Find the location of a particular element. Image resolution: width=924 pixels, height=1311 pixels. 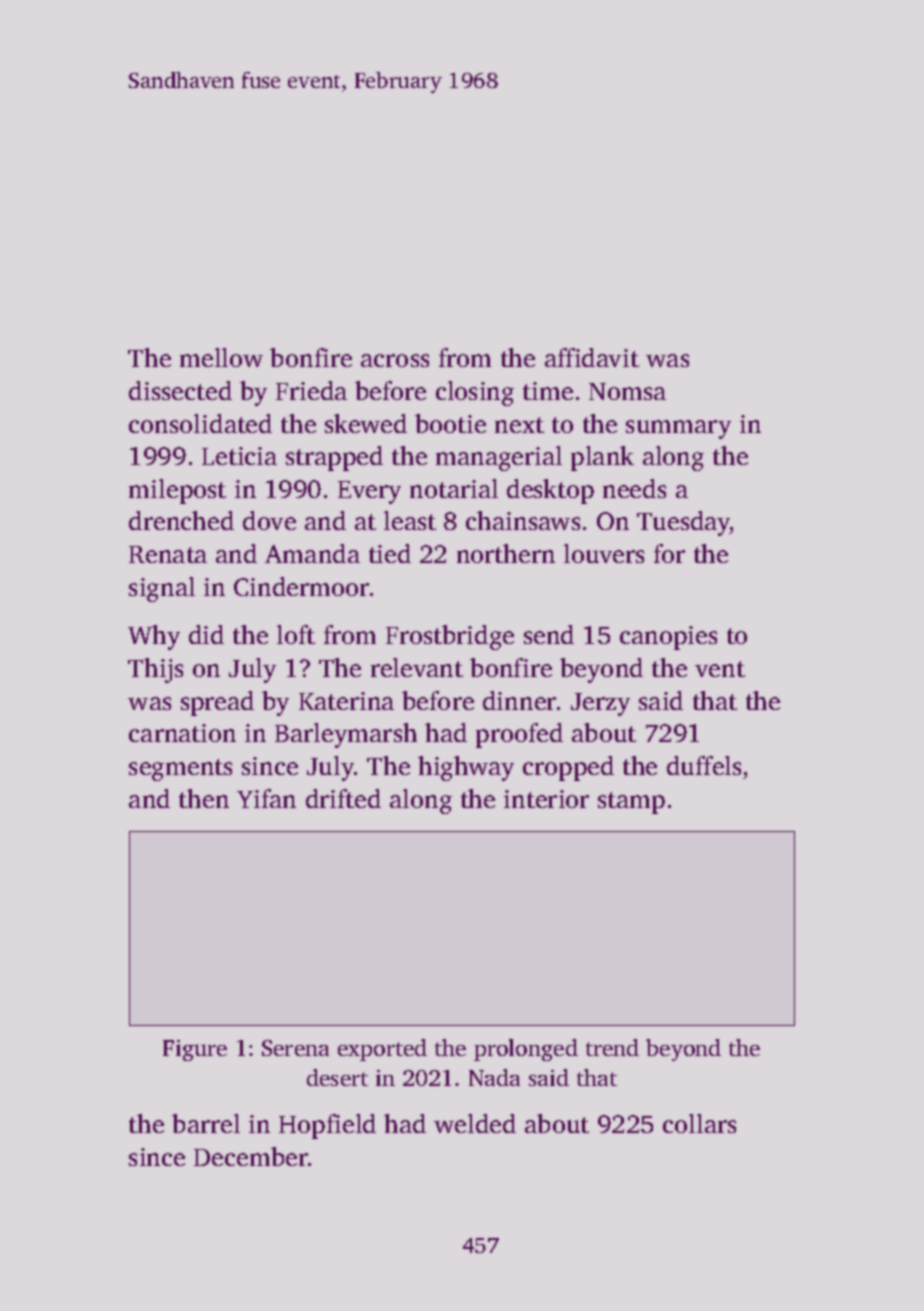

across is located at coordinates (395, 360).
